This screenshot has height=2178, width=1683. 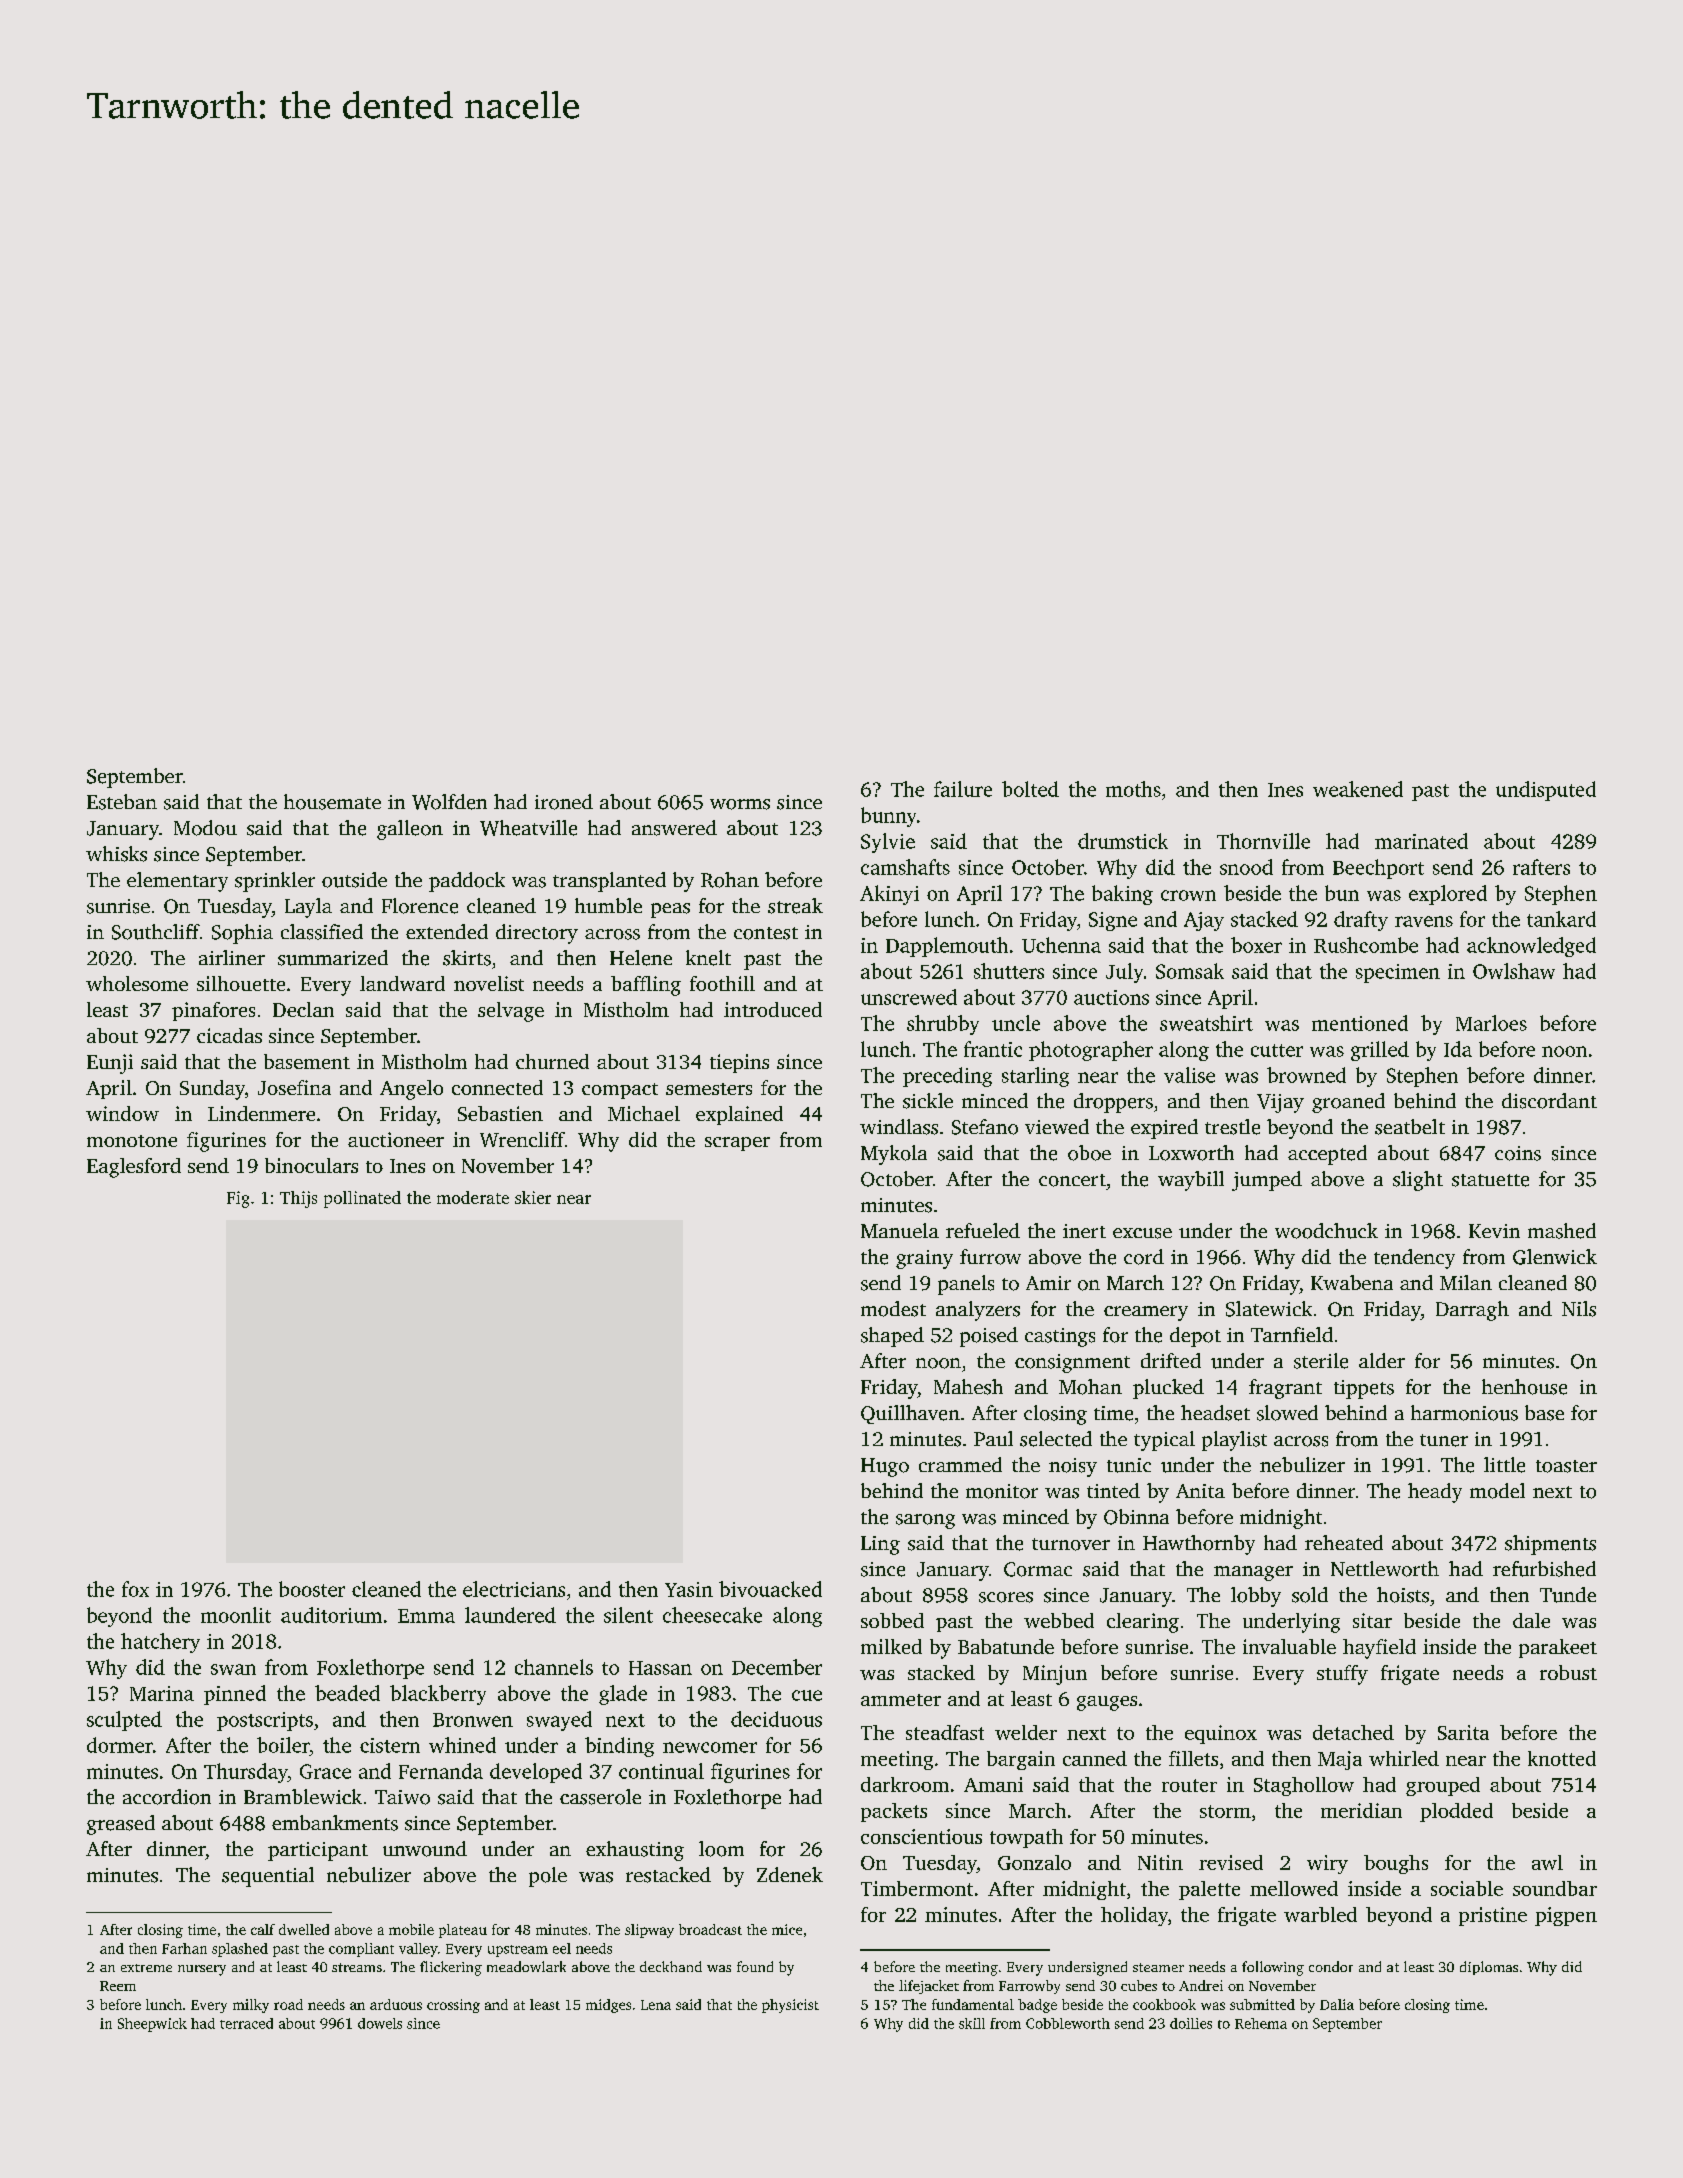 I want to click on sitar, so click(x=1372, y=1620).
